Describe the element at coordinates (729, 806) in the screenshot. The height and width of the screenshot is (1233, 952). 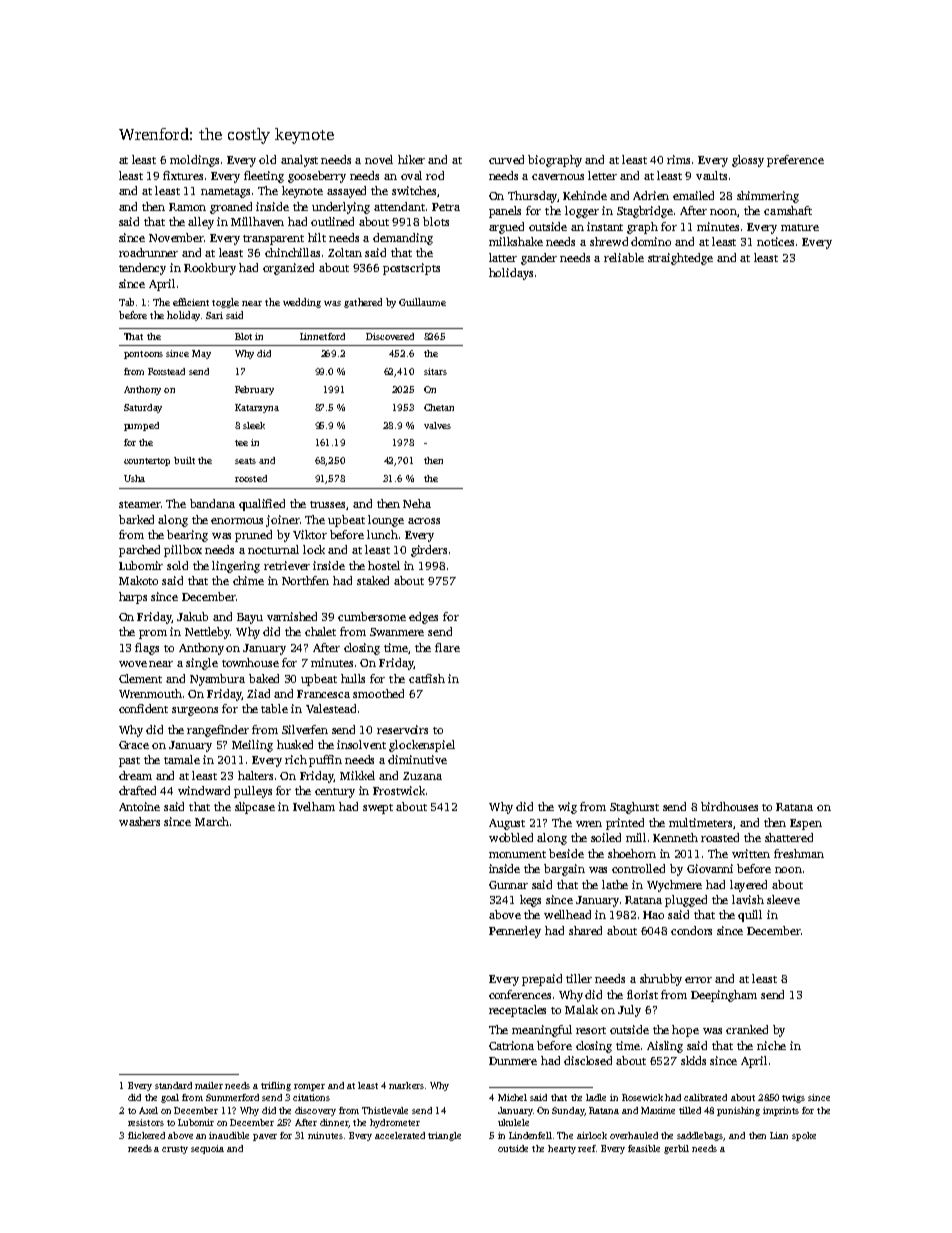
I see `birdhouses` at that location.
